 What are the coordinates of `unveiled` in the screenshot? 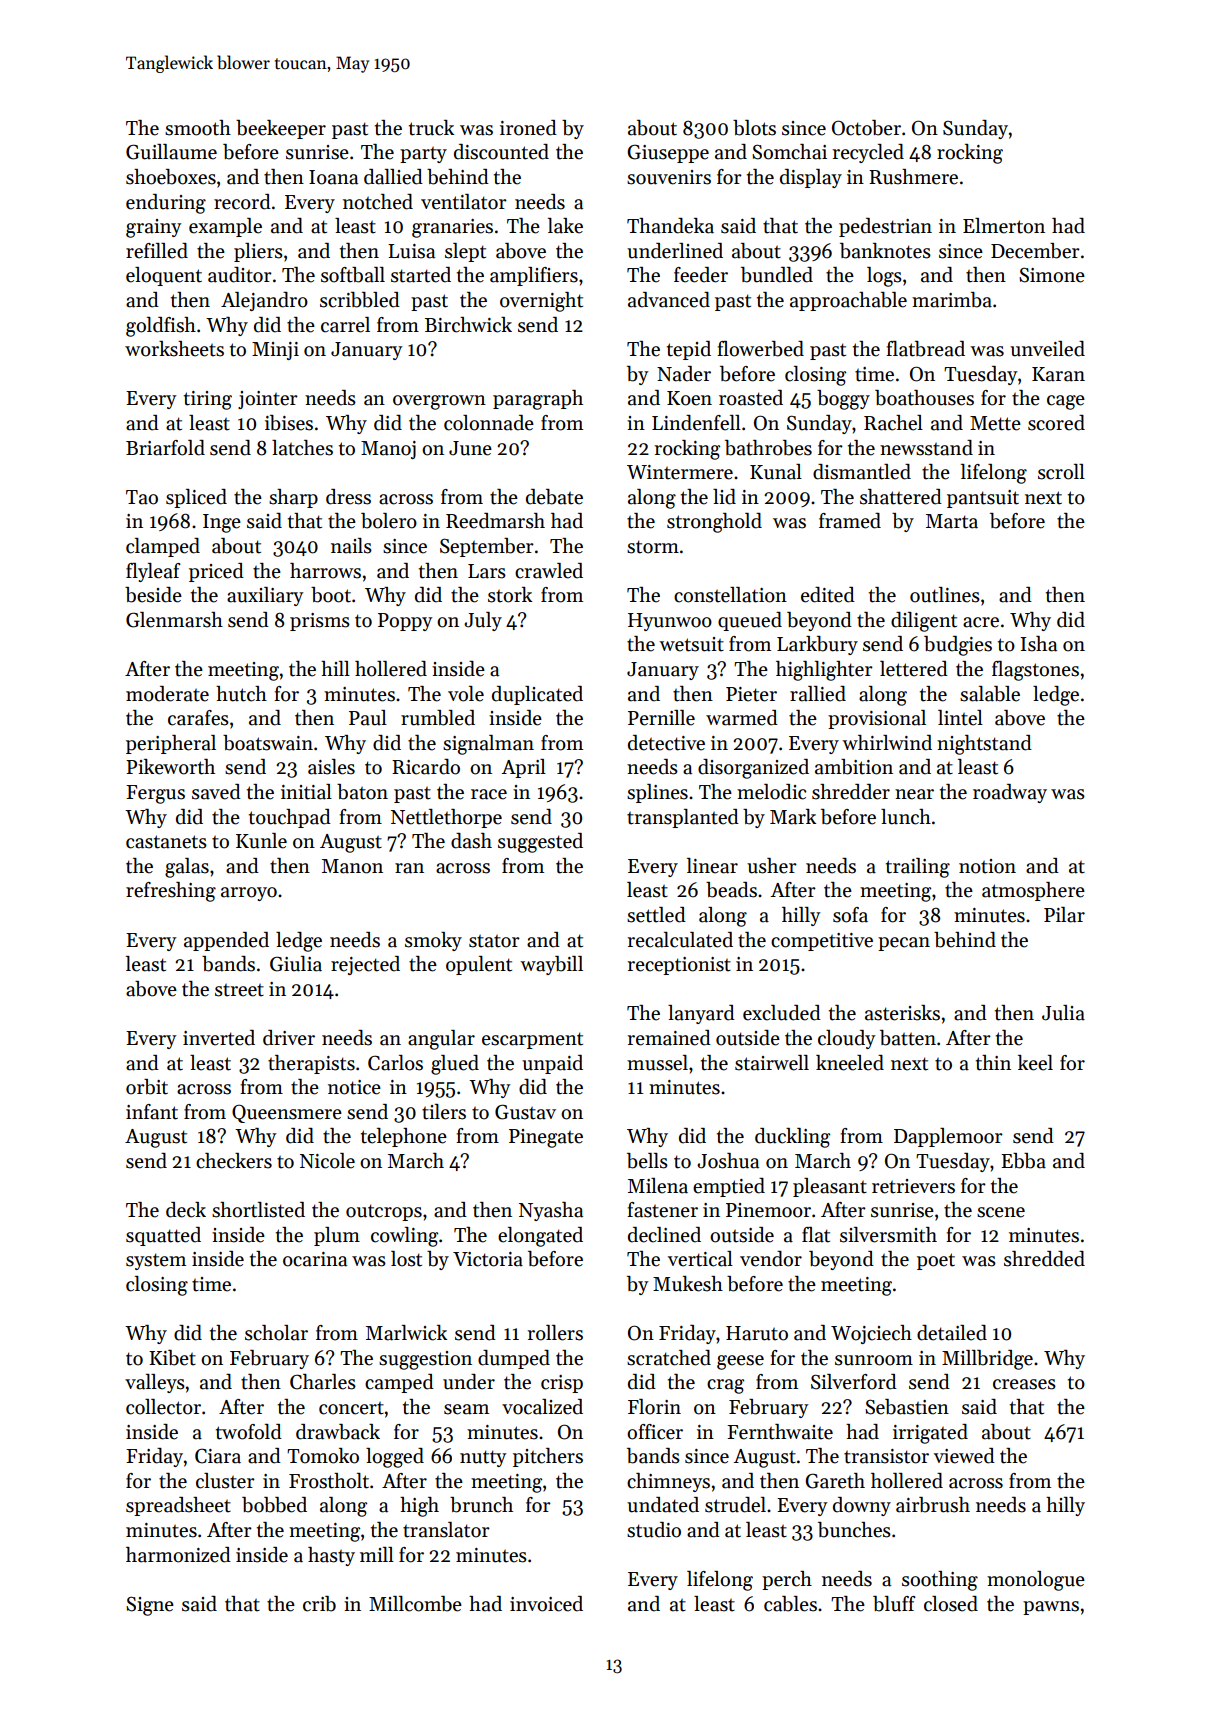 It's located at (1047, 349).
